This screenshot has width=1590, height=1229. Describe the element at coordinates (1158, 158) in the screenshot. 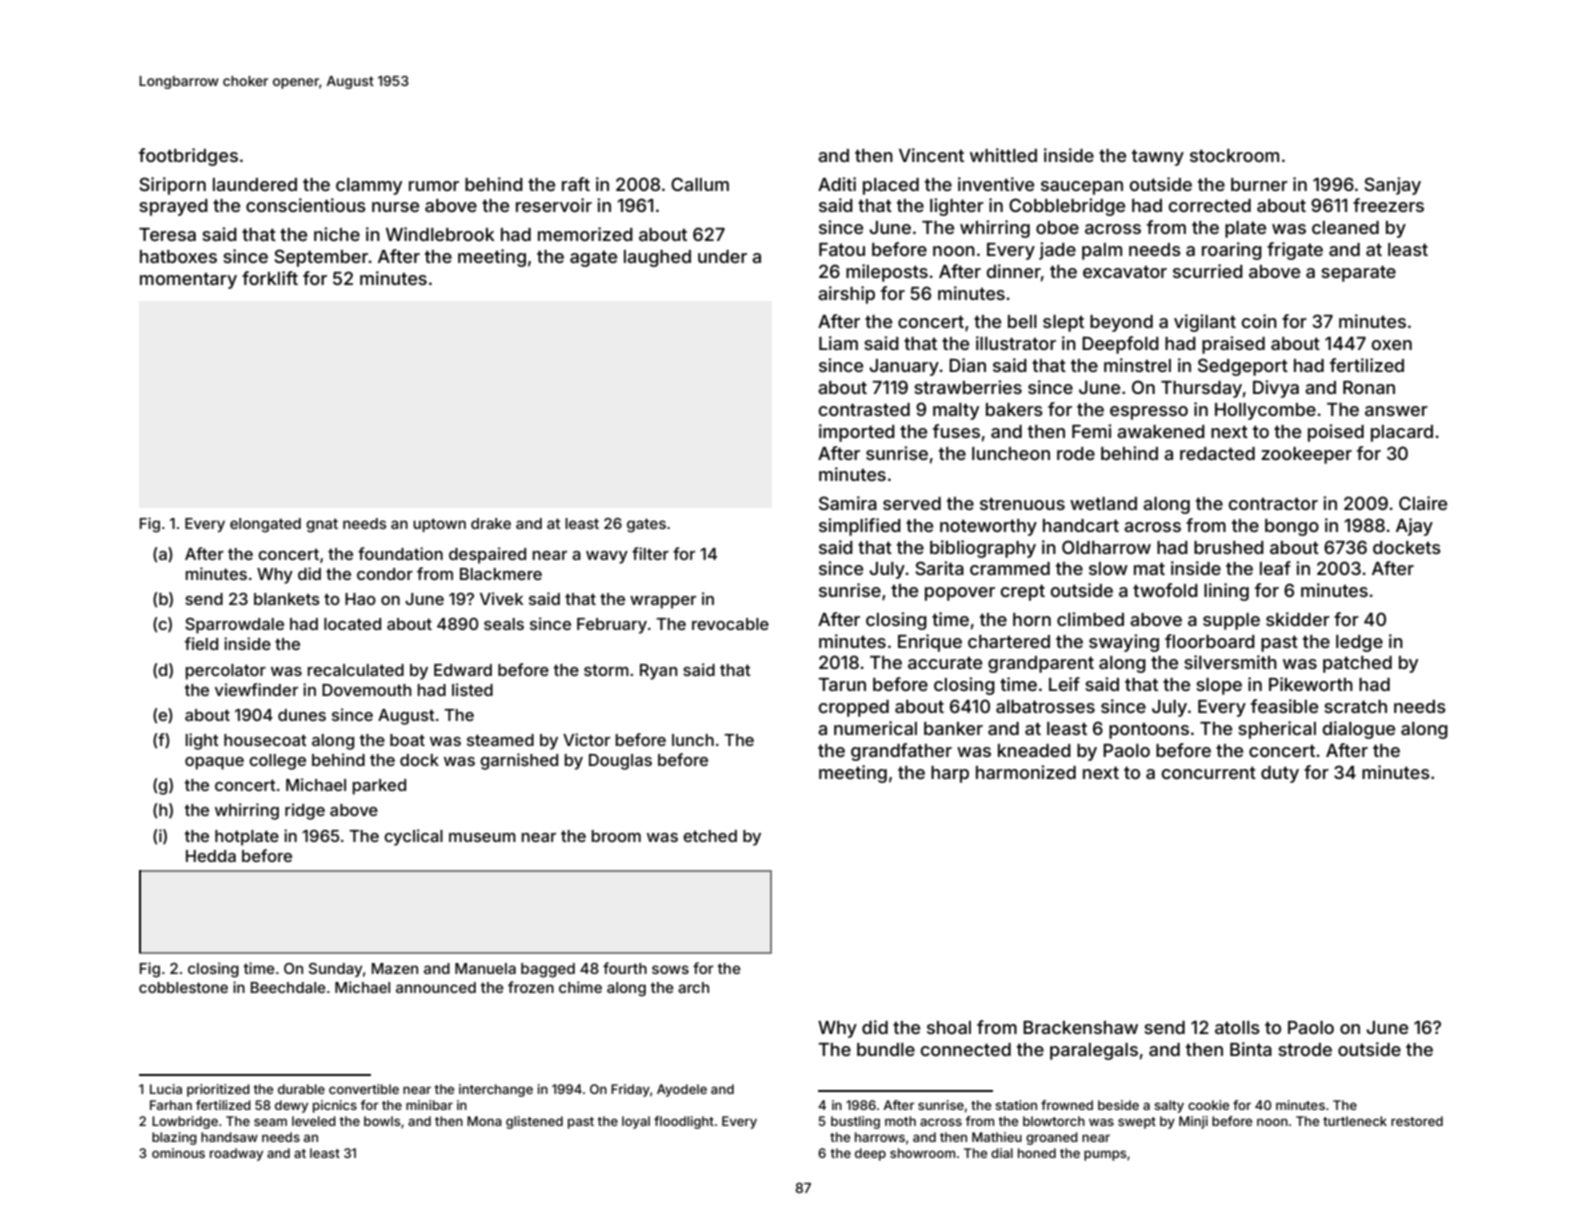

I see `tawny` at that location.
